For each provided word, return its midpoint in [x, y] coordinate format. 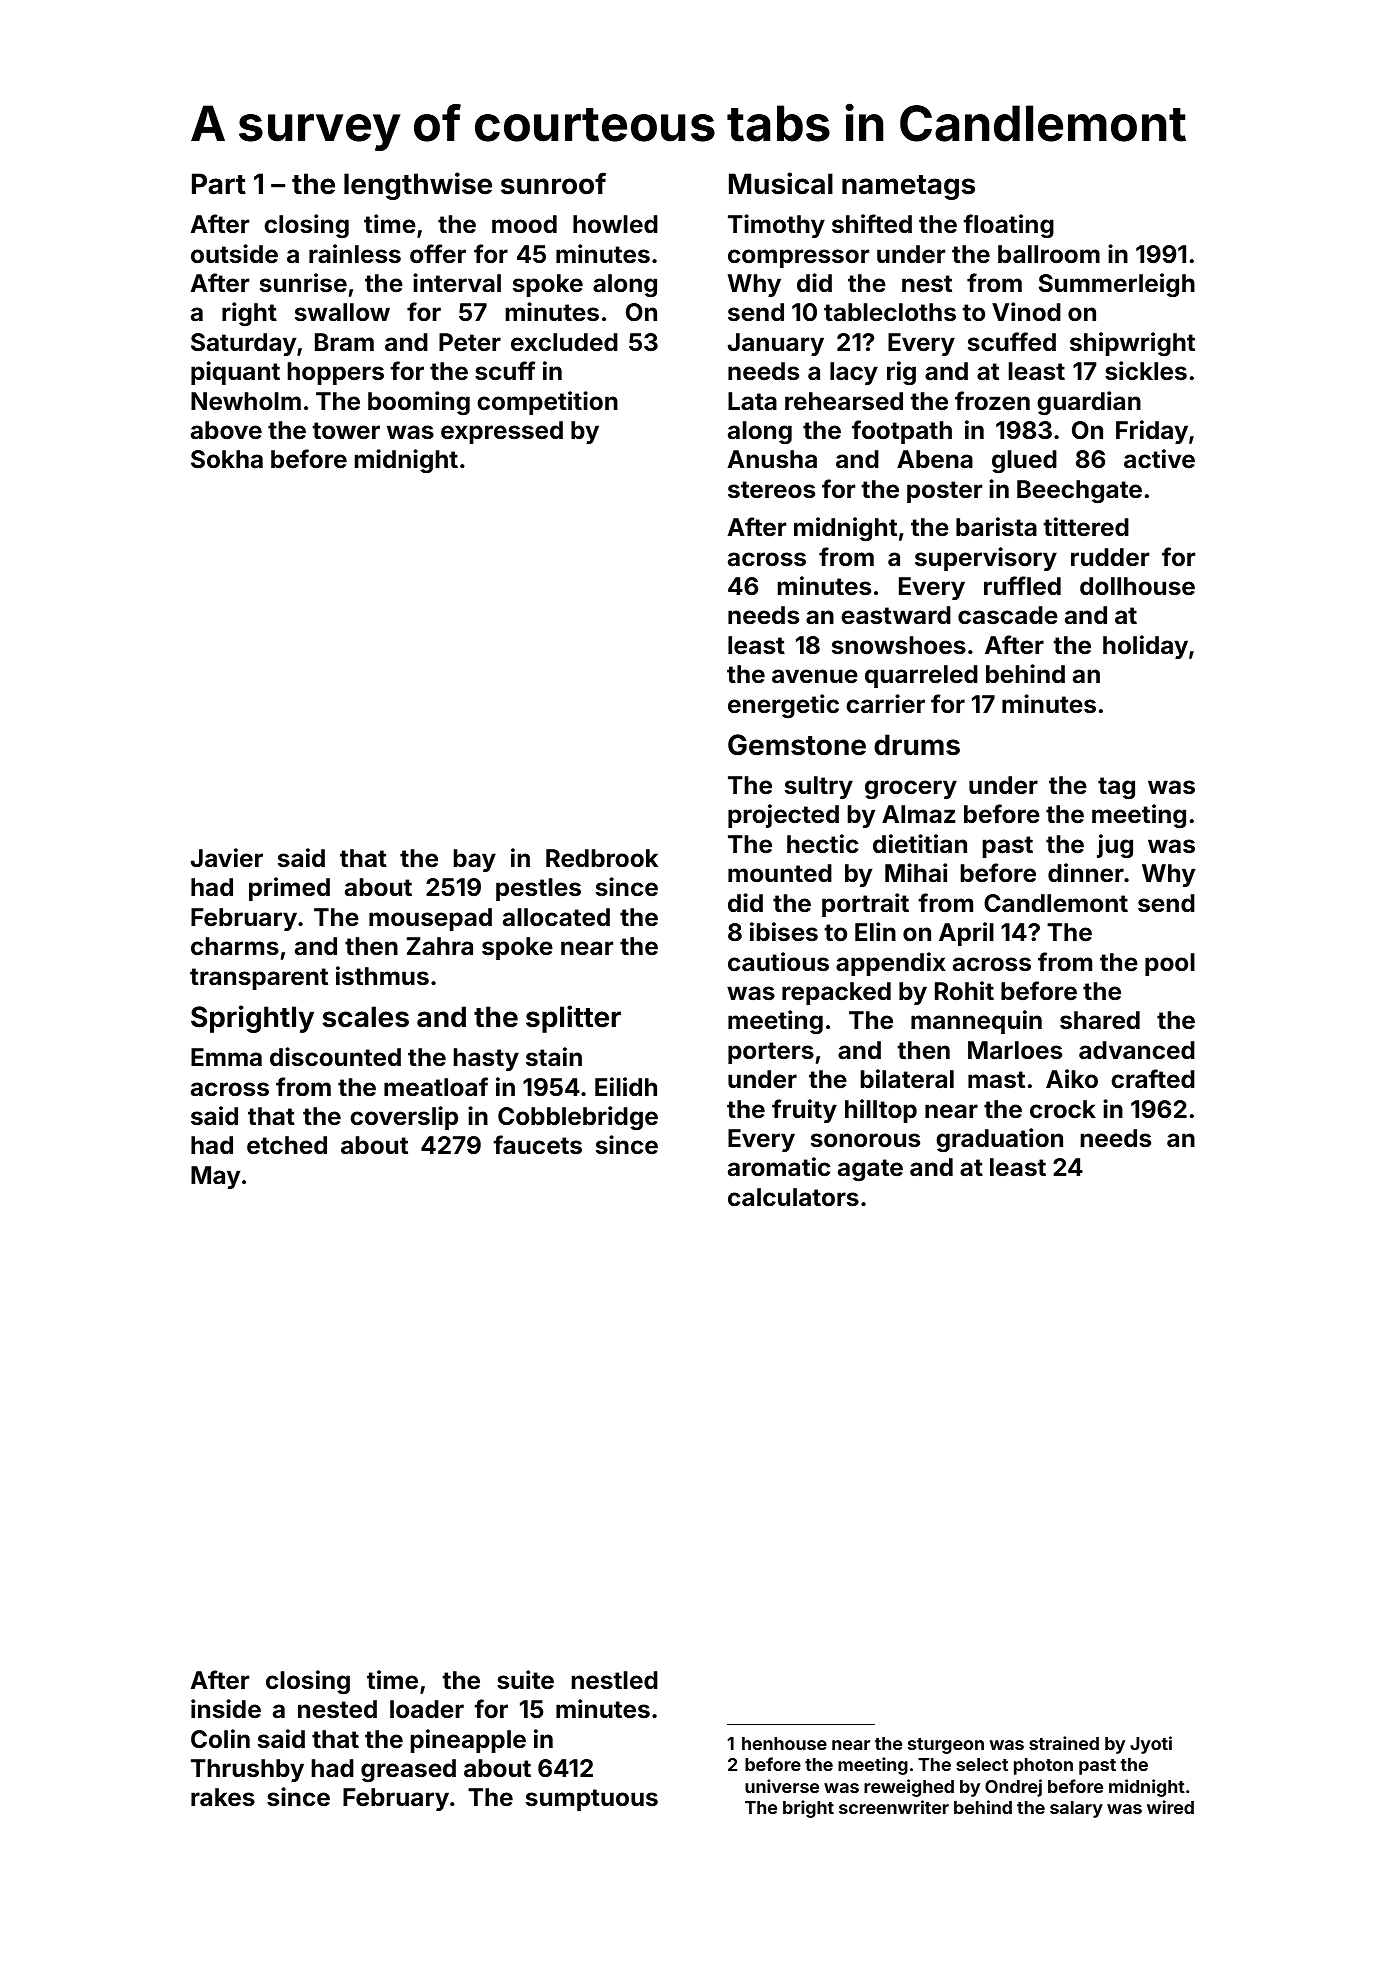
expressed [502, 432]
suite [525, 1680]
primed [289, 889]
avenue [815, 676]
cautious [778, 962]
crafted [1153, 1079]
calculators [793, 1197]
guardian [1089, 403]
